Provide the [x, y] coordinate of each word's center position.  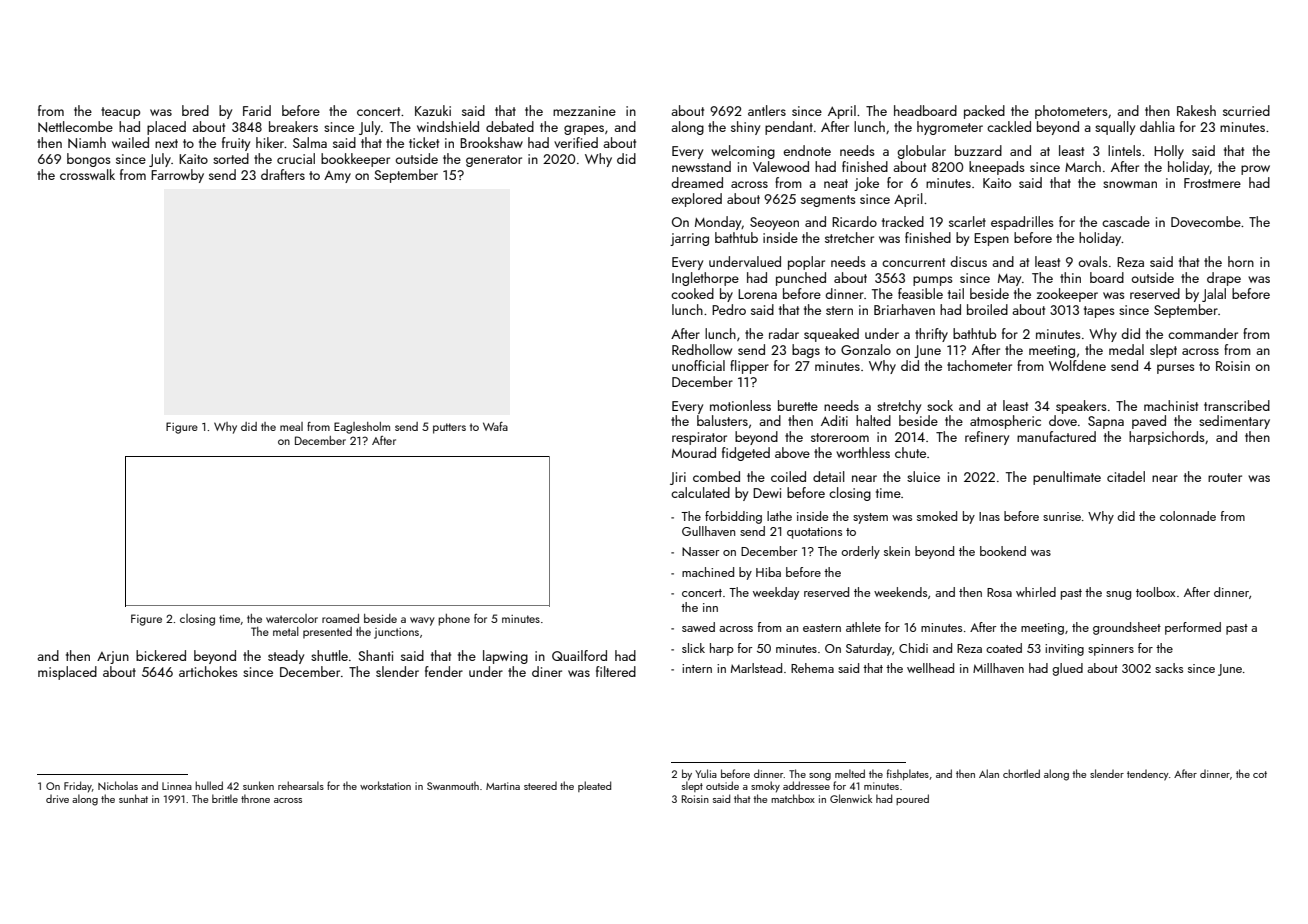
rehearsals [301, 785]
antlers [767, 110]
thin [1070, 277]
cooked [692, 293]
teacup [120, 113]
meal [291, 426]
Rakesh [1196, 110]
